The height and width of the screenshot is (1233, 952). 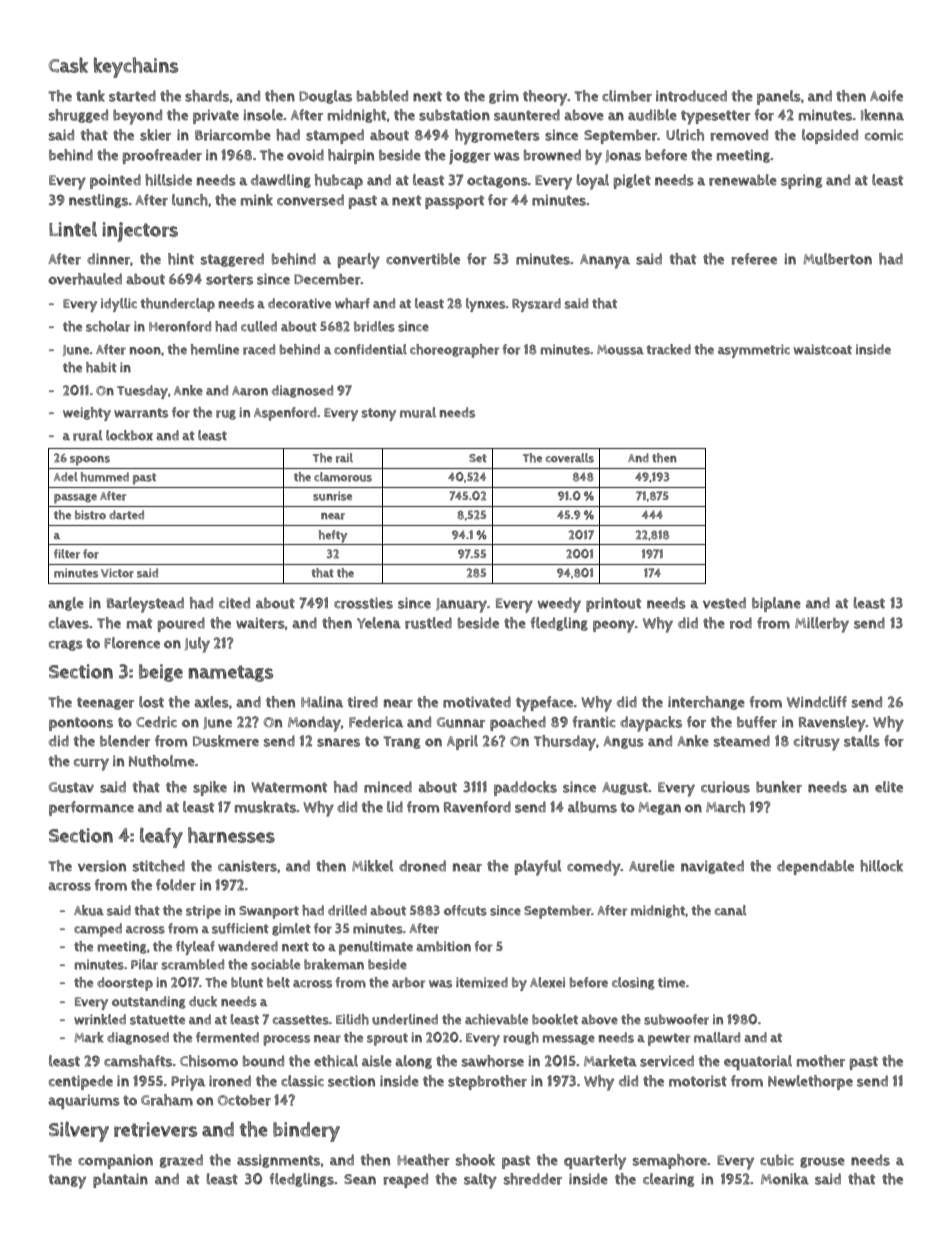 What do you see at coordinates (882, 115) in the screenshot?
I see `Ikenna` at bounding box center [882, 115].
